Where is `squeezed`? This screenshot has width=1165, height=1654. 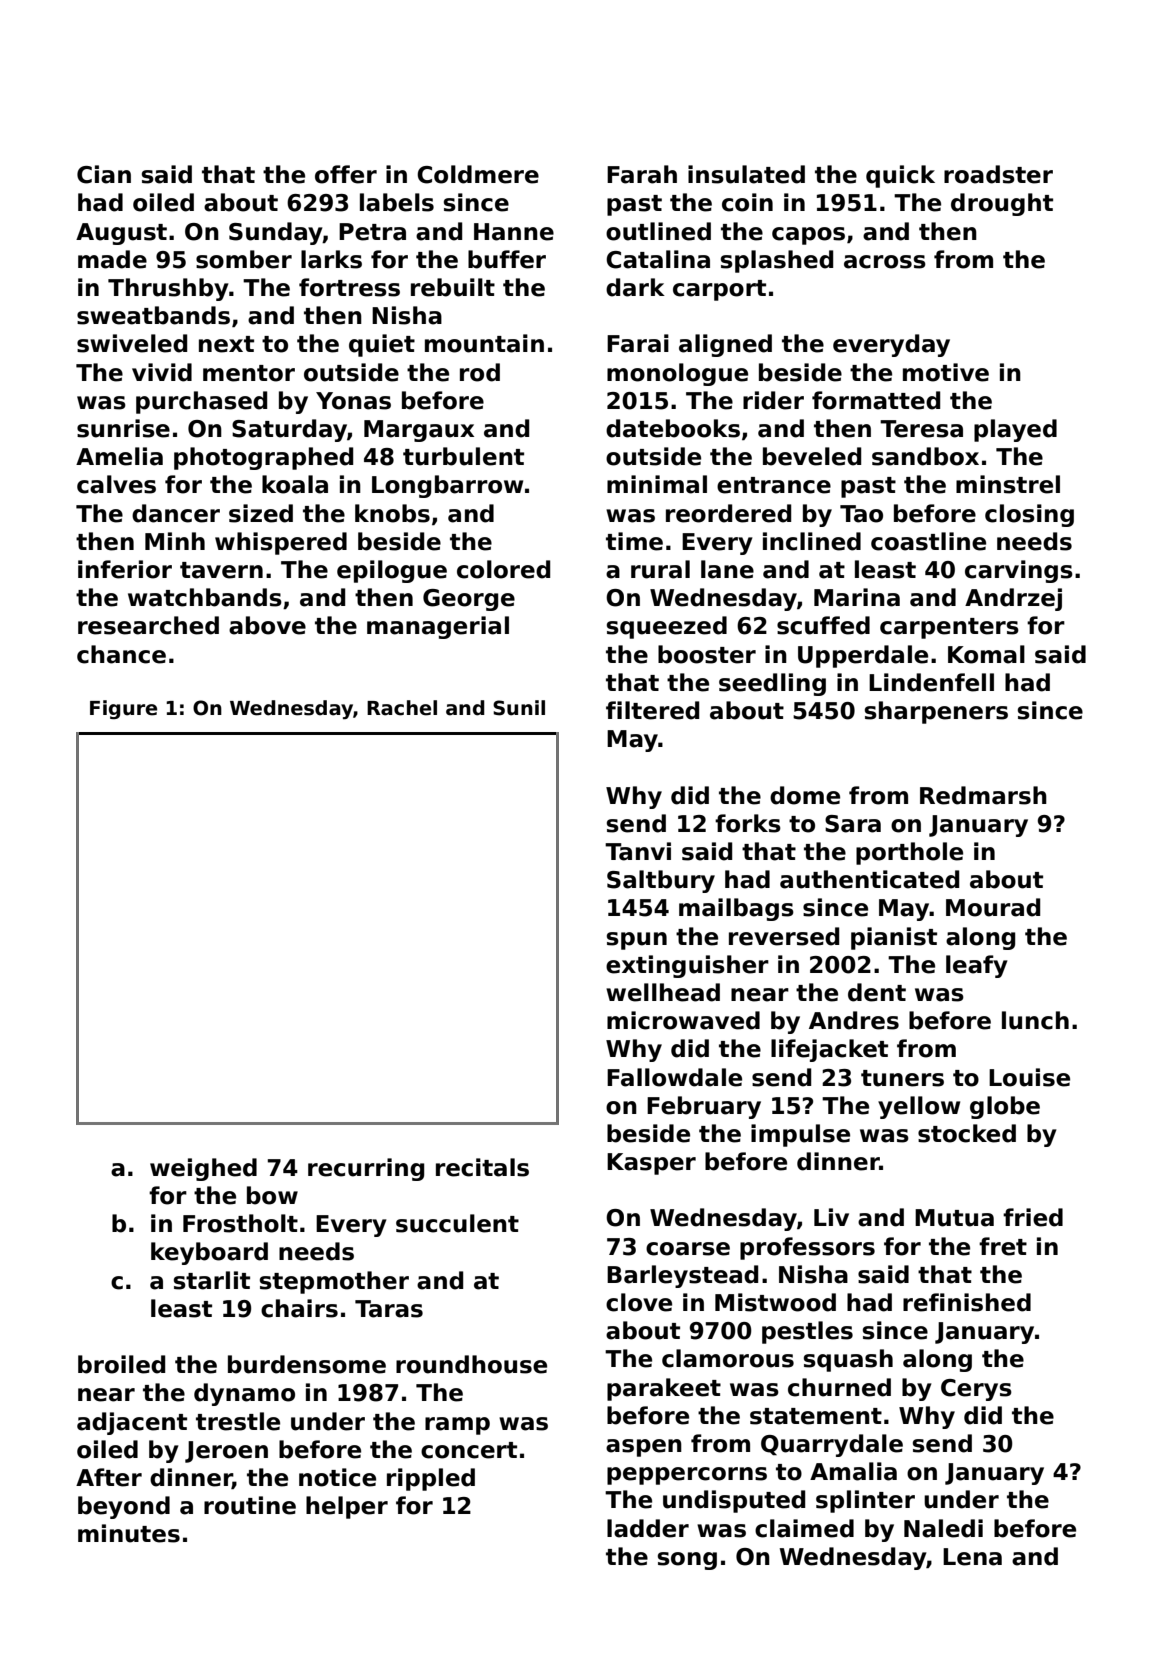 squeezed is located at coordinates (667, 627).
